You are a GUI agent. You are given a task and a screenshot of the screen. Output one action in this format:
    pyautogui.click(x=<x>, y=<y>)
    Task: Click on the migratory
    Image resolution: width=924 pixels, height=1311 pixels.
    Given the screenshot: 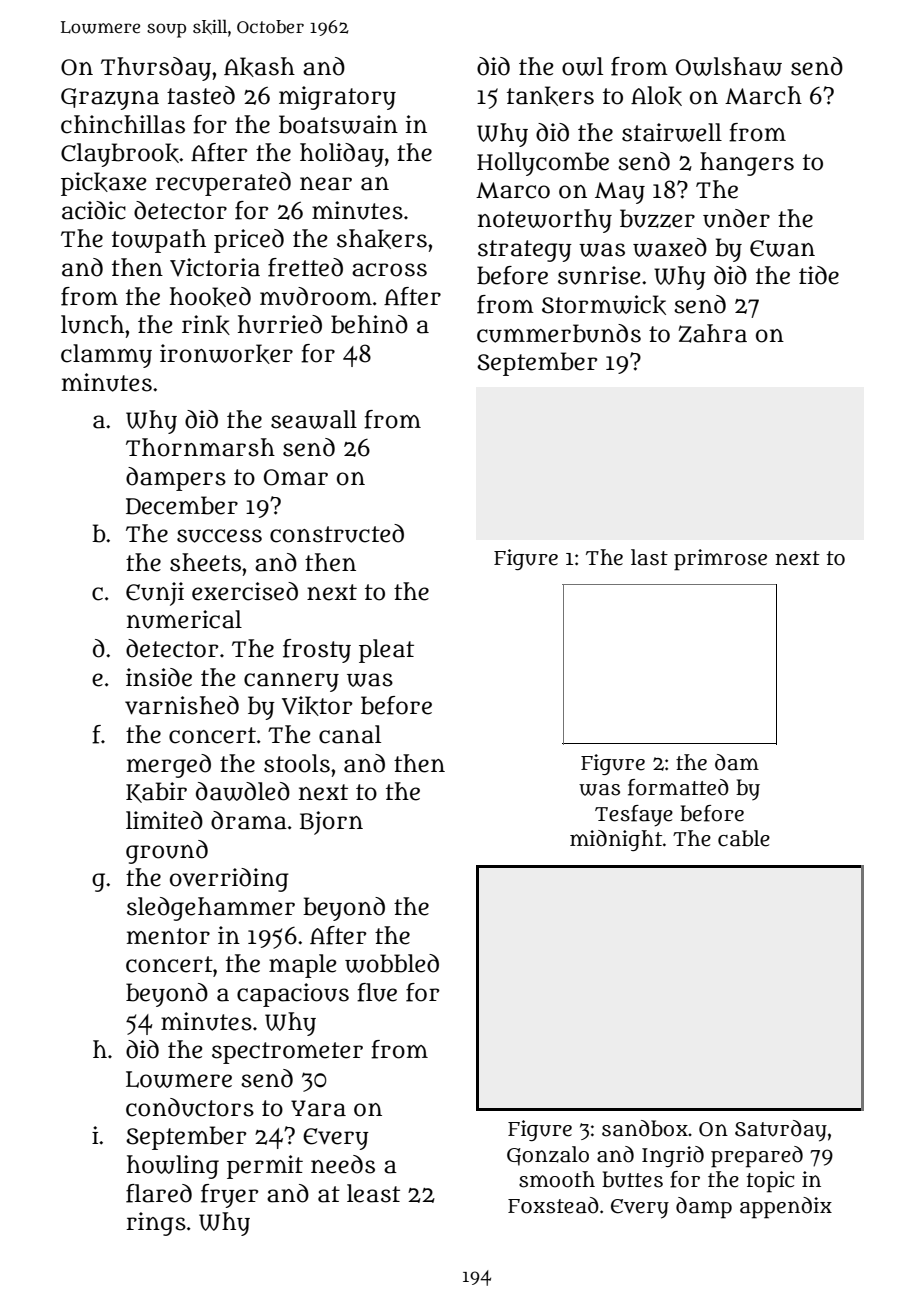 What is the action you would take?
    pyautogui.click(x=337, y=98)
